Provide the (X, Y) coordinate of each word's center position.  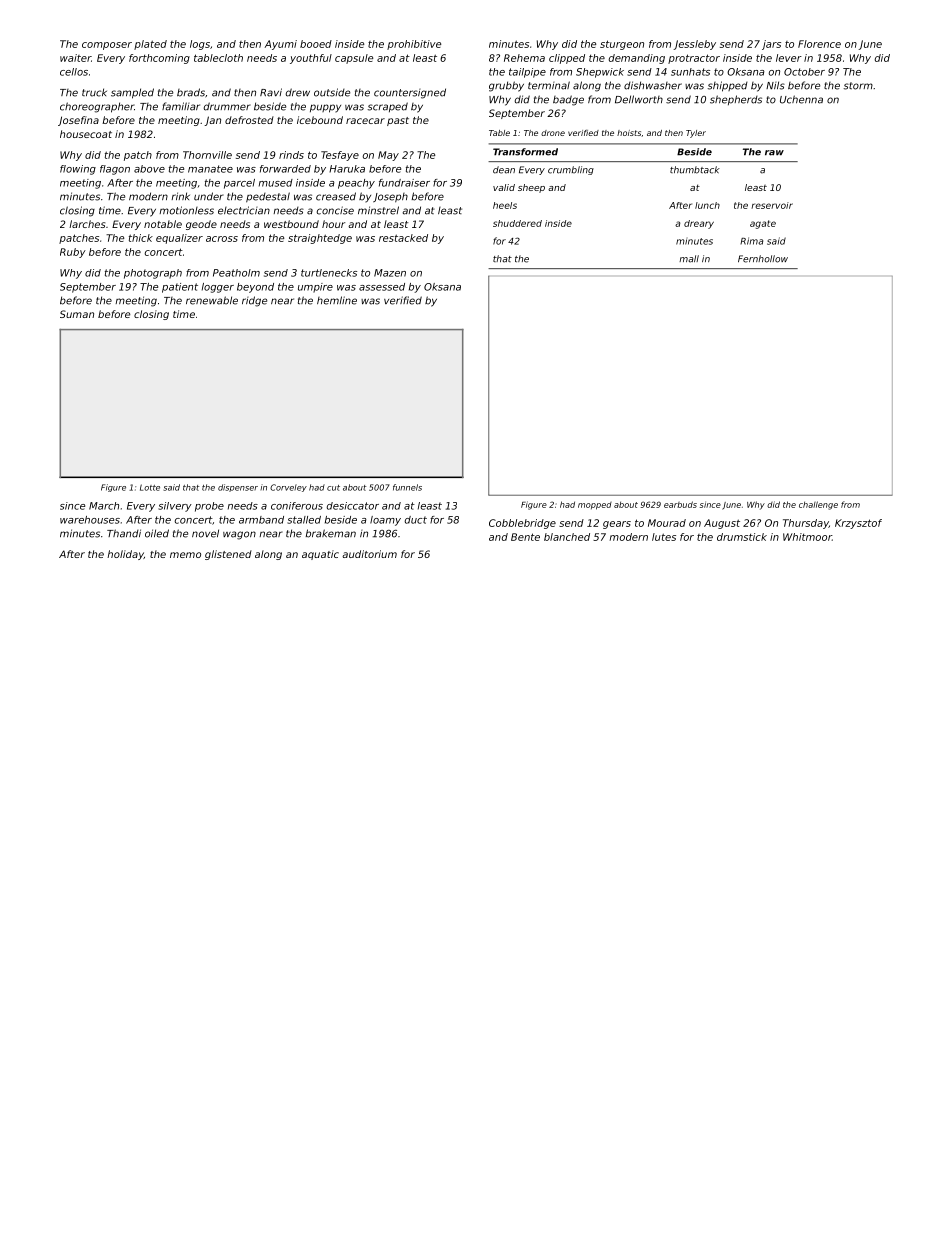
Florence (819, 44)
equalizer (179, 239)
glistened (228, 555)
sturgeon (622, 45)
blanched (567, 537)
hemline (337, 300)
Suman (77, 314)
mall (689, 259)
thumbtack (695, 170)
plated (150, 45)
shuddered (517, 223)
